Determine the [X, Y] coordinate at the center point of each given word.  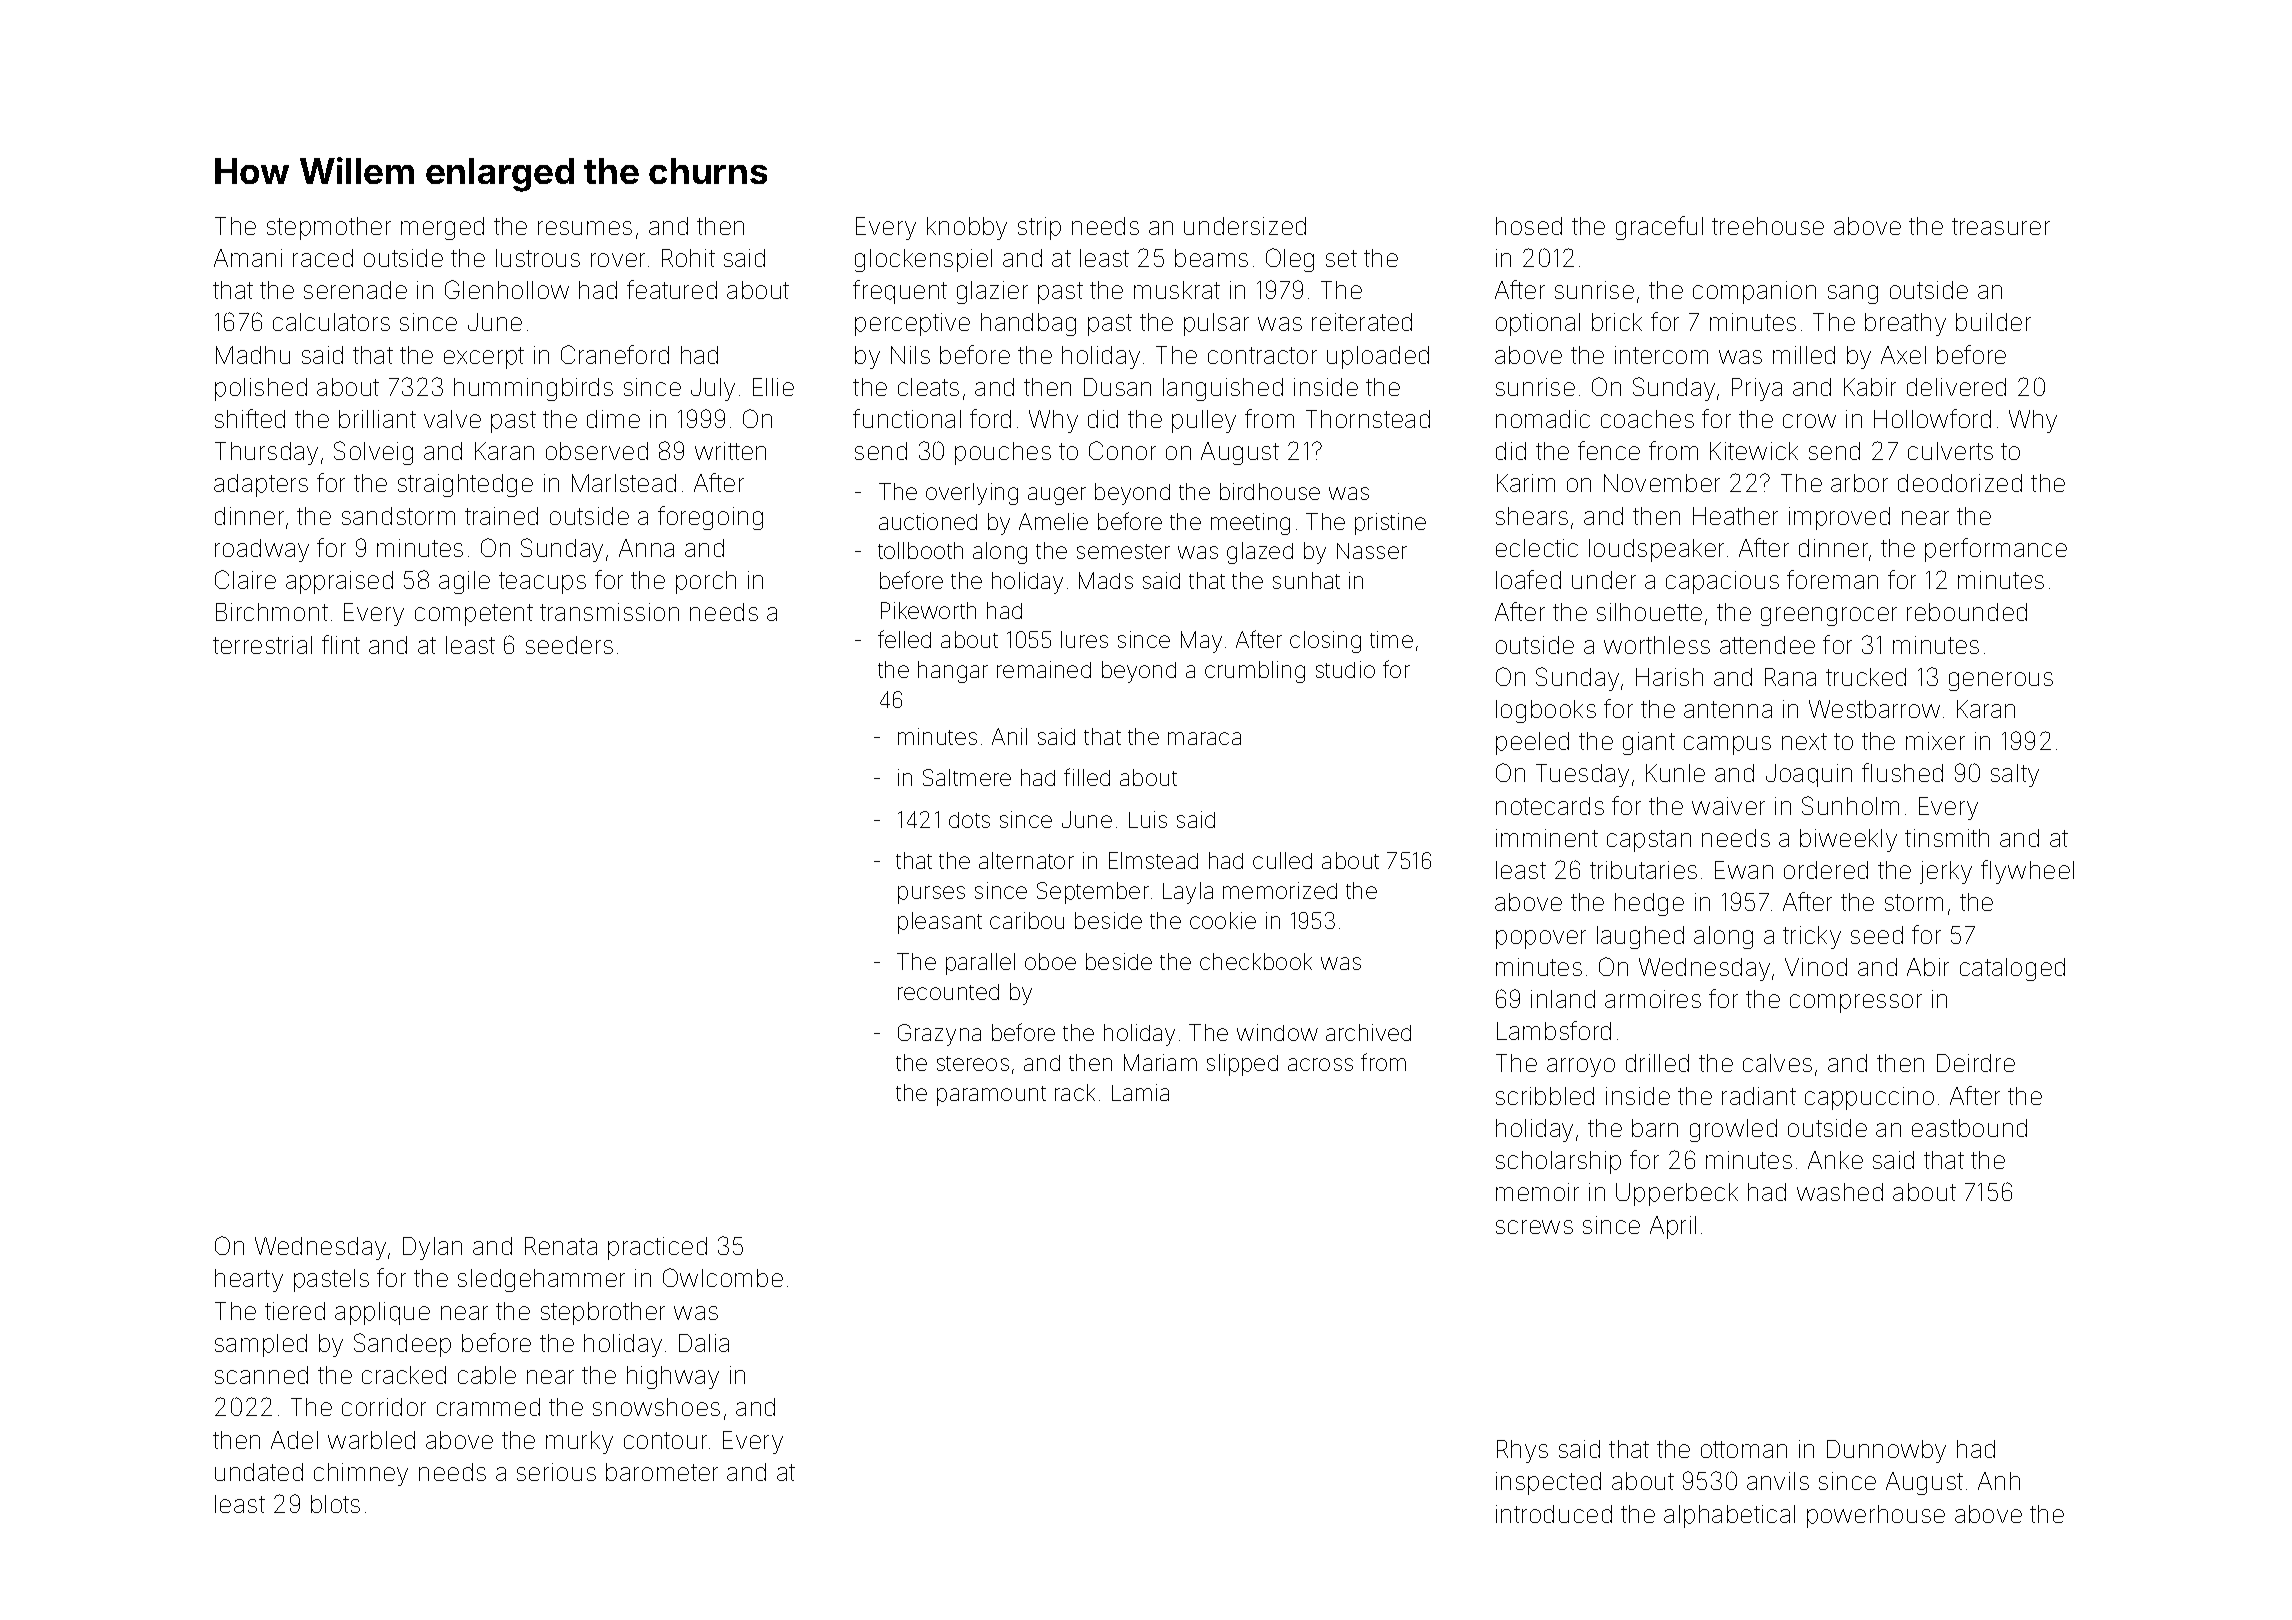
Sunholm [1850, 805]
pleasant [940, 923]
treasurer [2001, 226]
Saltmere [967, 777]
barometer [662, 1472]
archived [1368, 1032]
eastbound [1969, 1128]
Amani [248, 258]
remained [1044, 669]
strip [1039, 228]
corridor [384, 1407]
